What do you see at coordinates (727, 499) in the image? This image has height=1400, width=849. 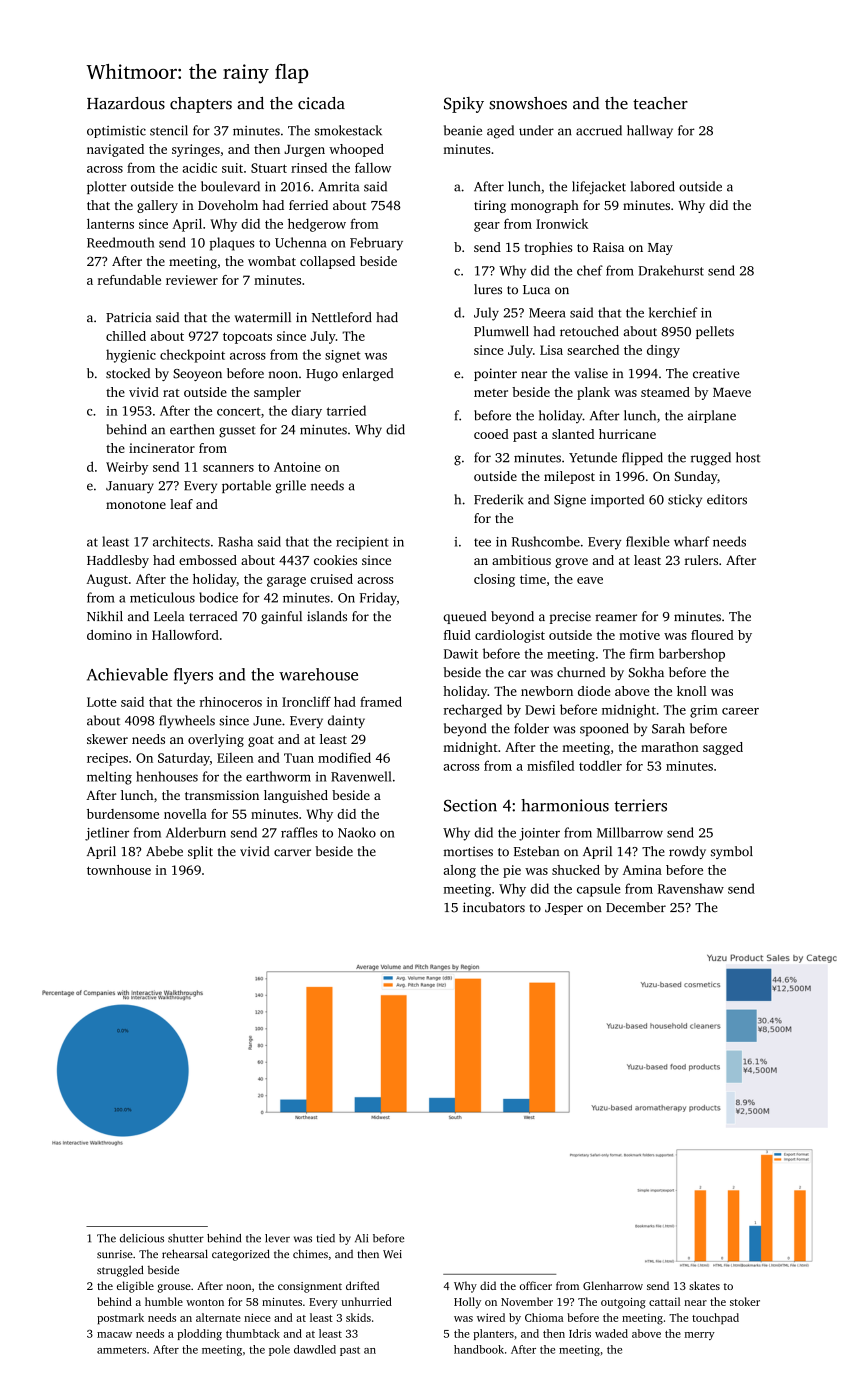 I see `editors` at bounding box center [727, 499].
